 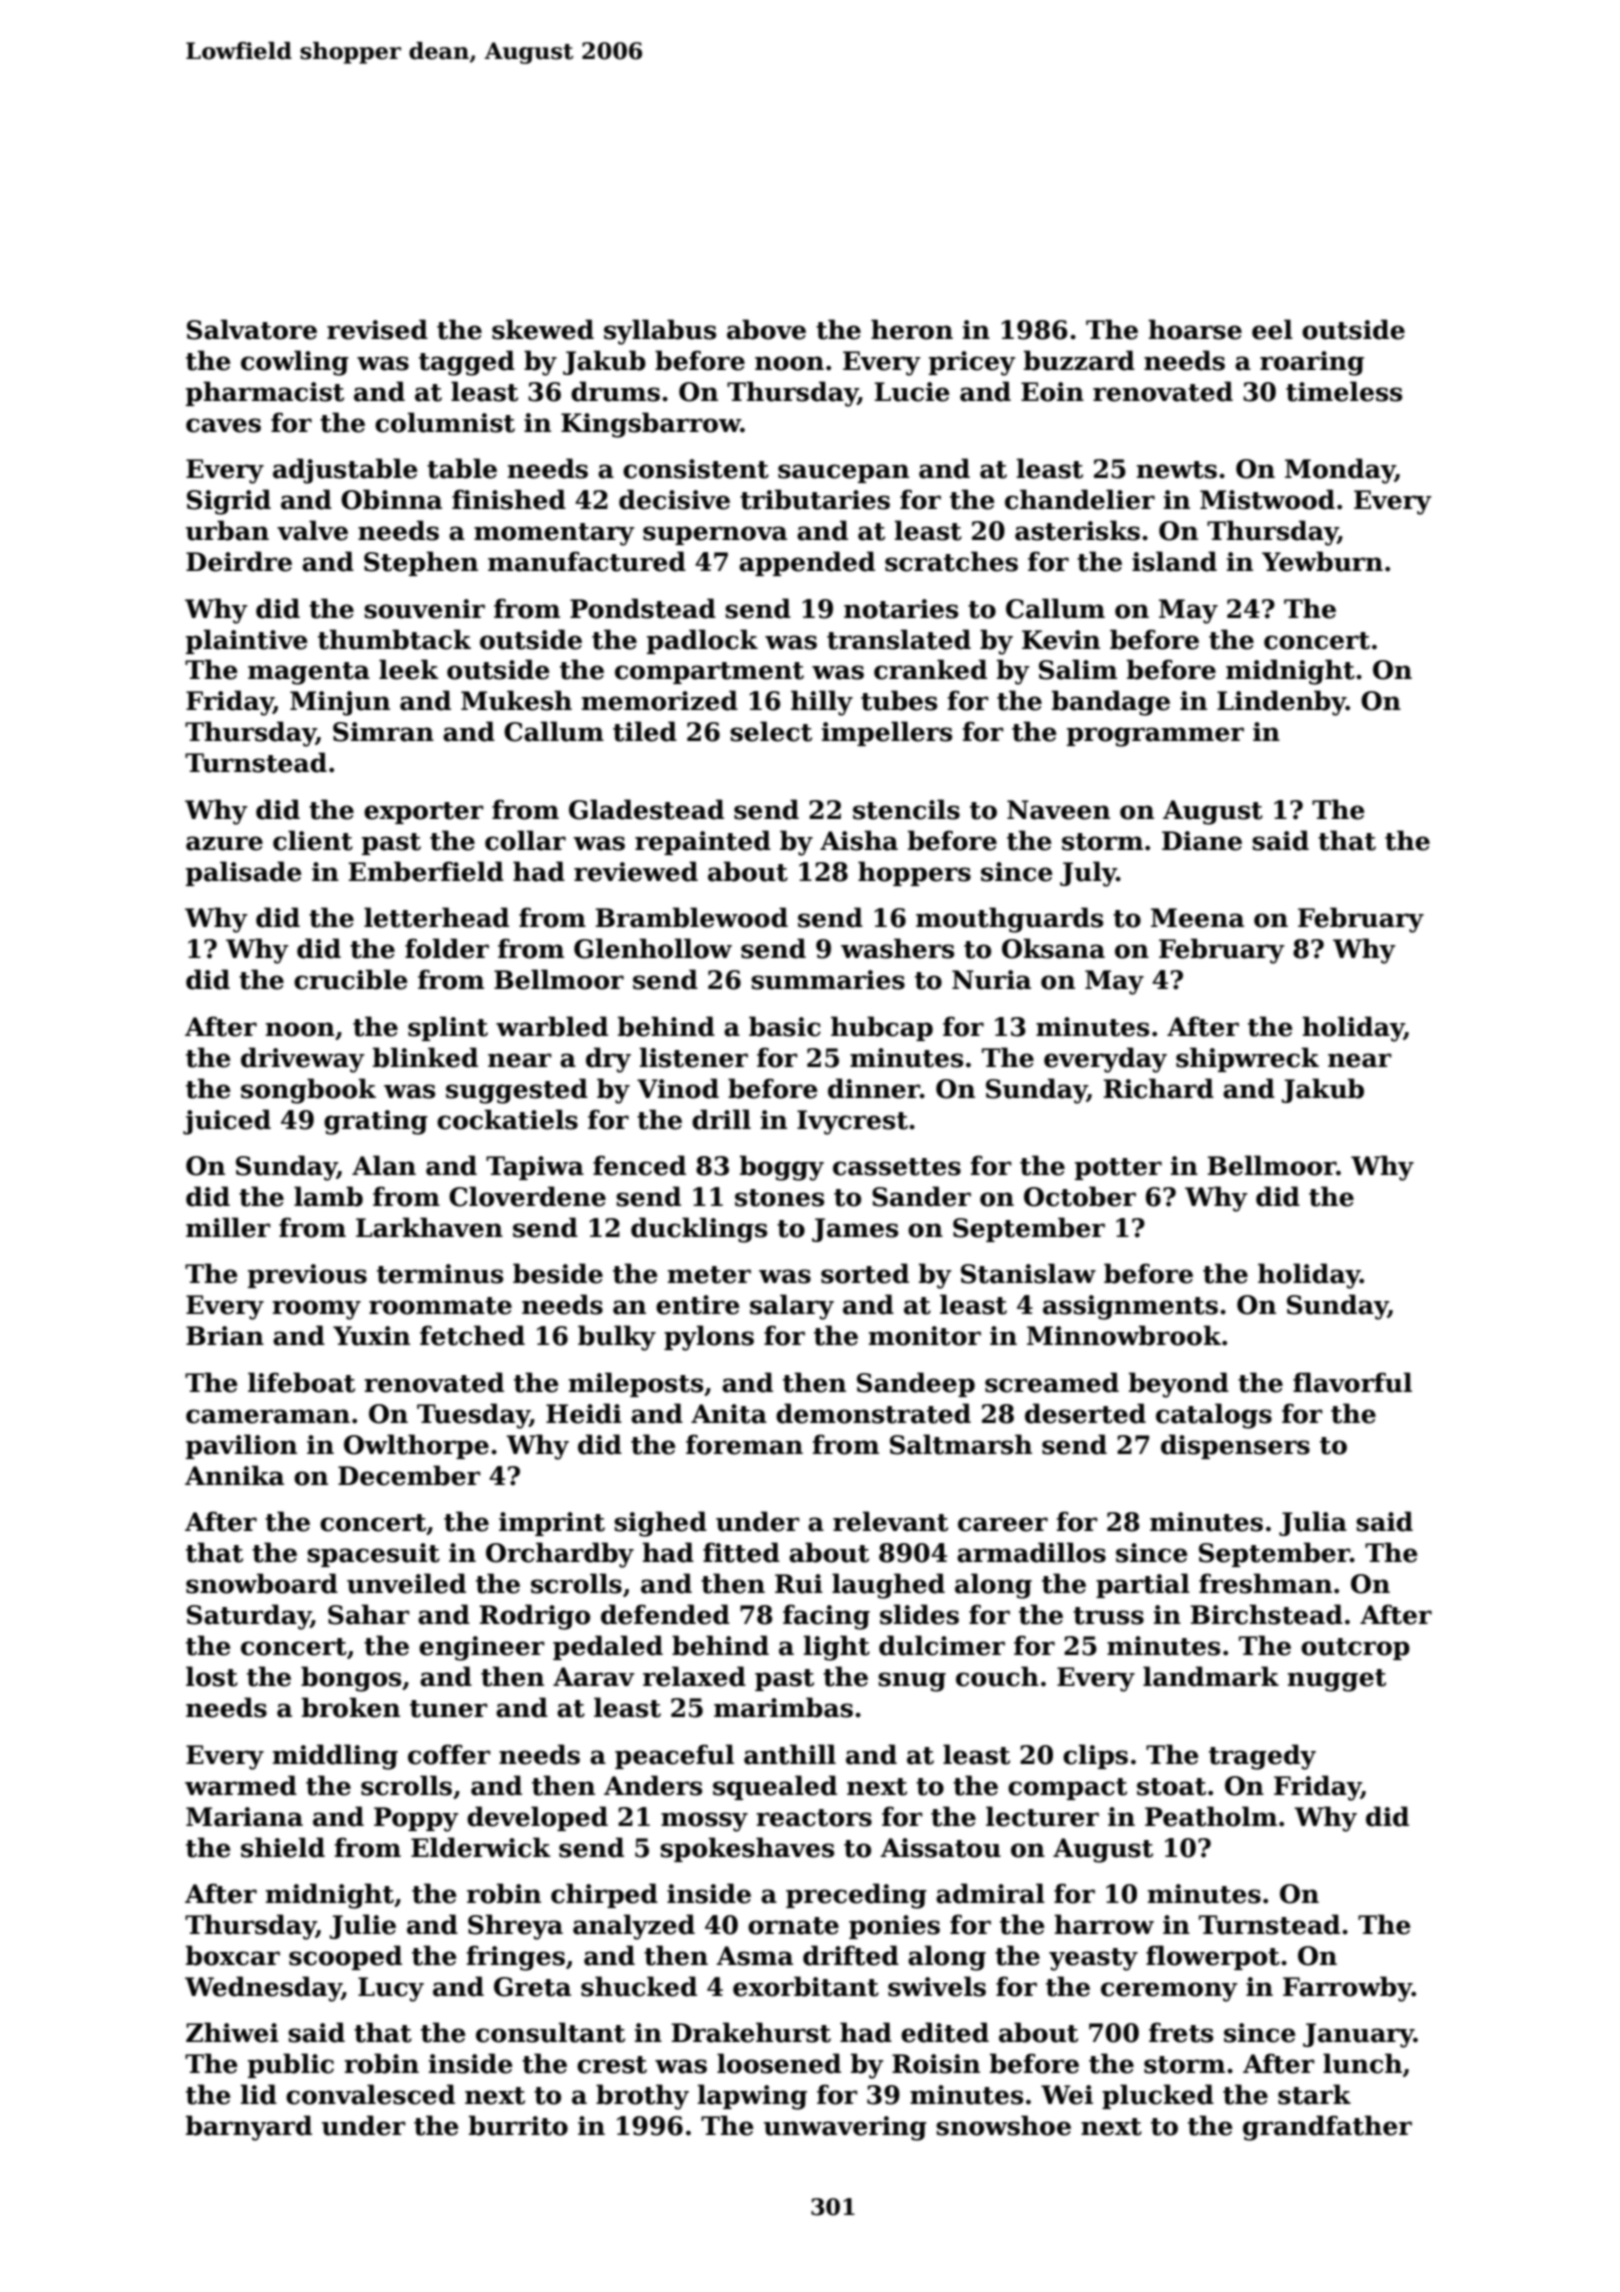 I want to click on Annika, so click(x=234, y=1475).
